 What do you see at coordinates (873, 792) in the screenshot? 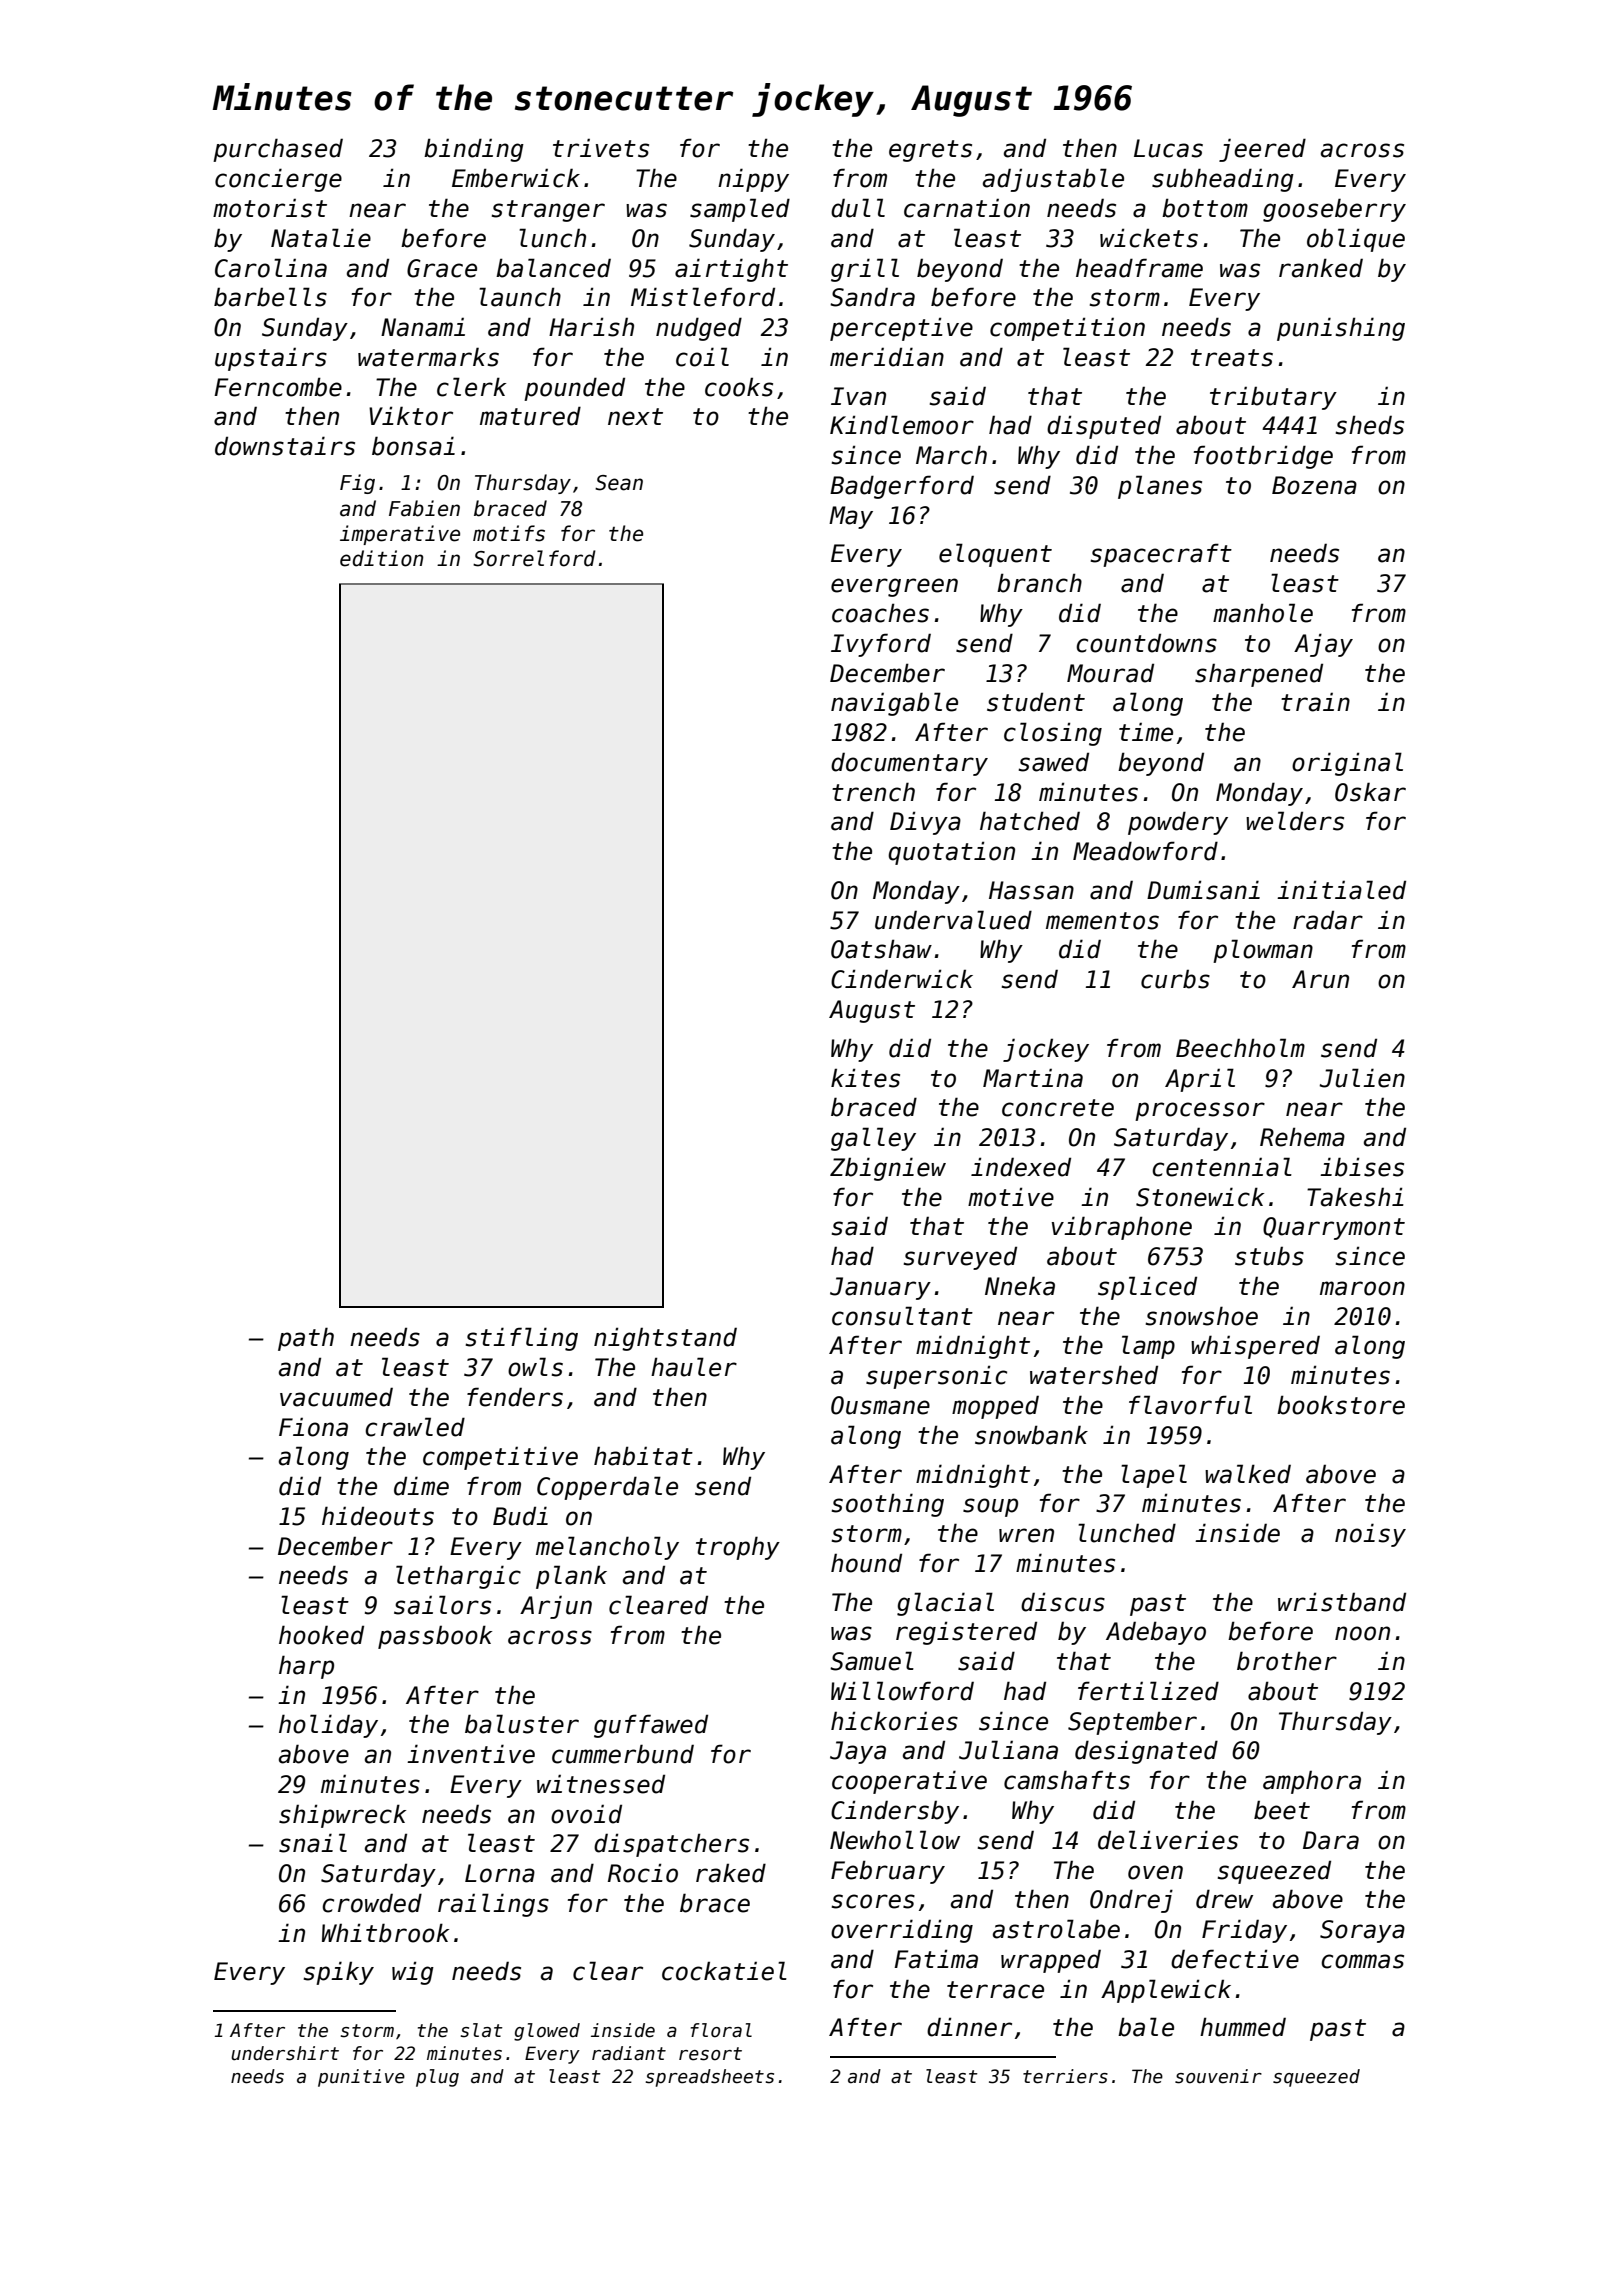
I see `trench` at bounding box center [873, 792].
